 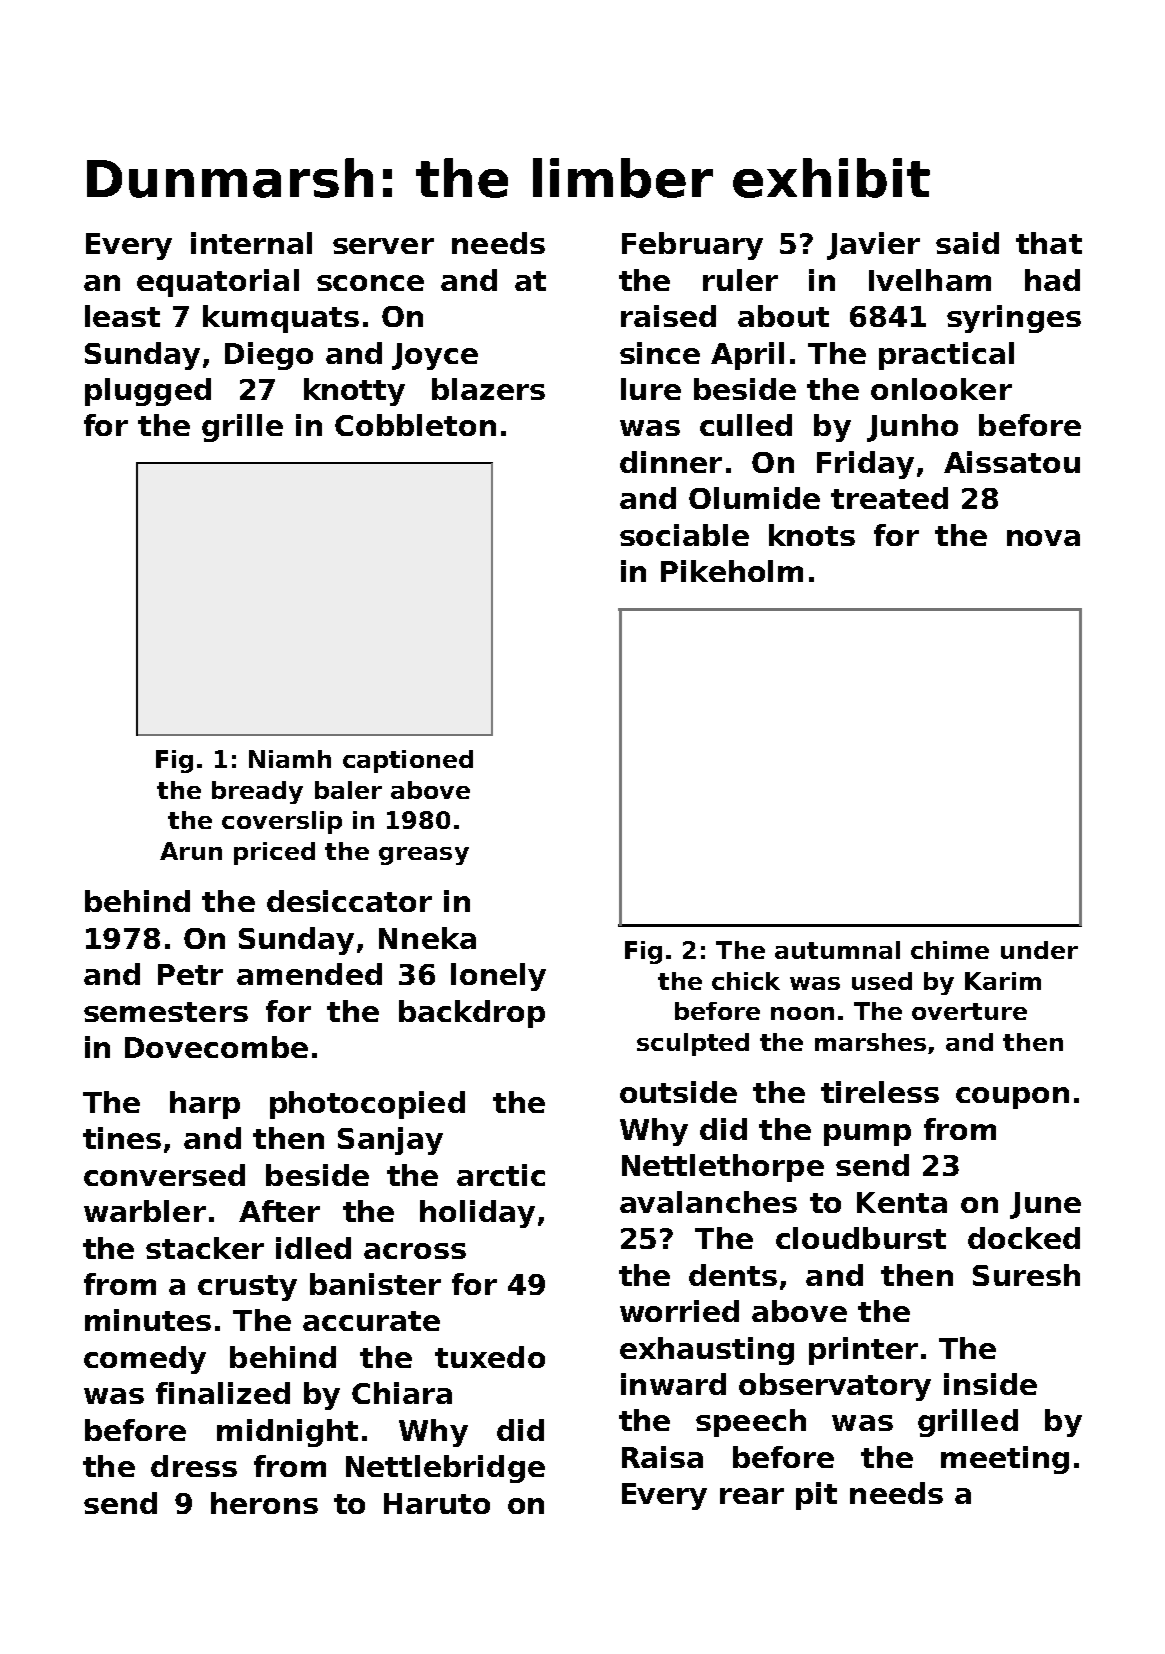 What do you see at coordinates (437, 1503) in the page?
I see `Haruto` at bounding box center [437, 1503].
